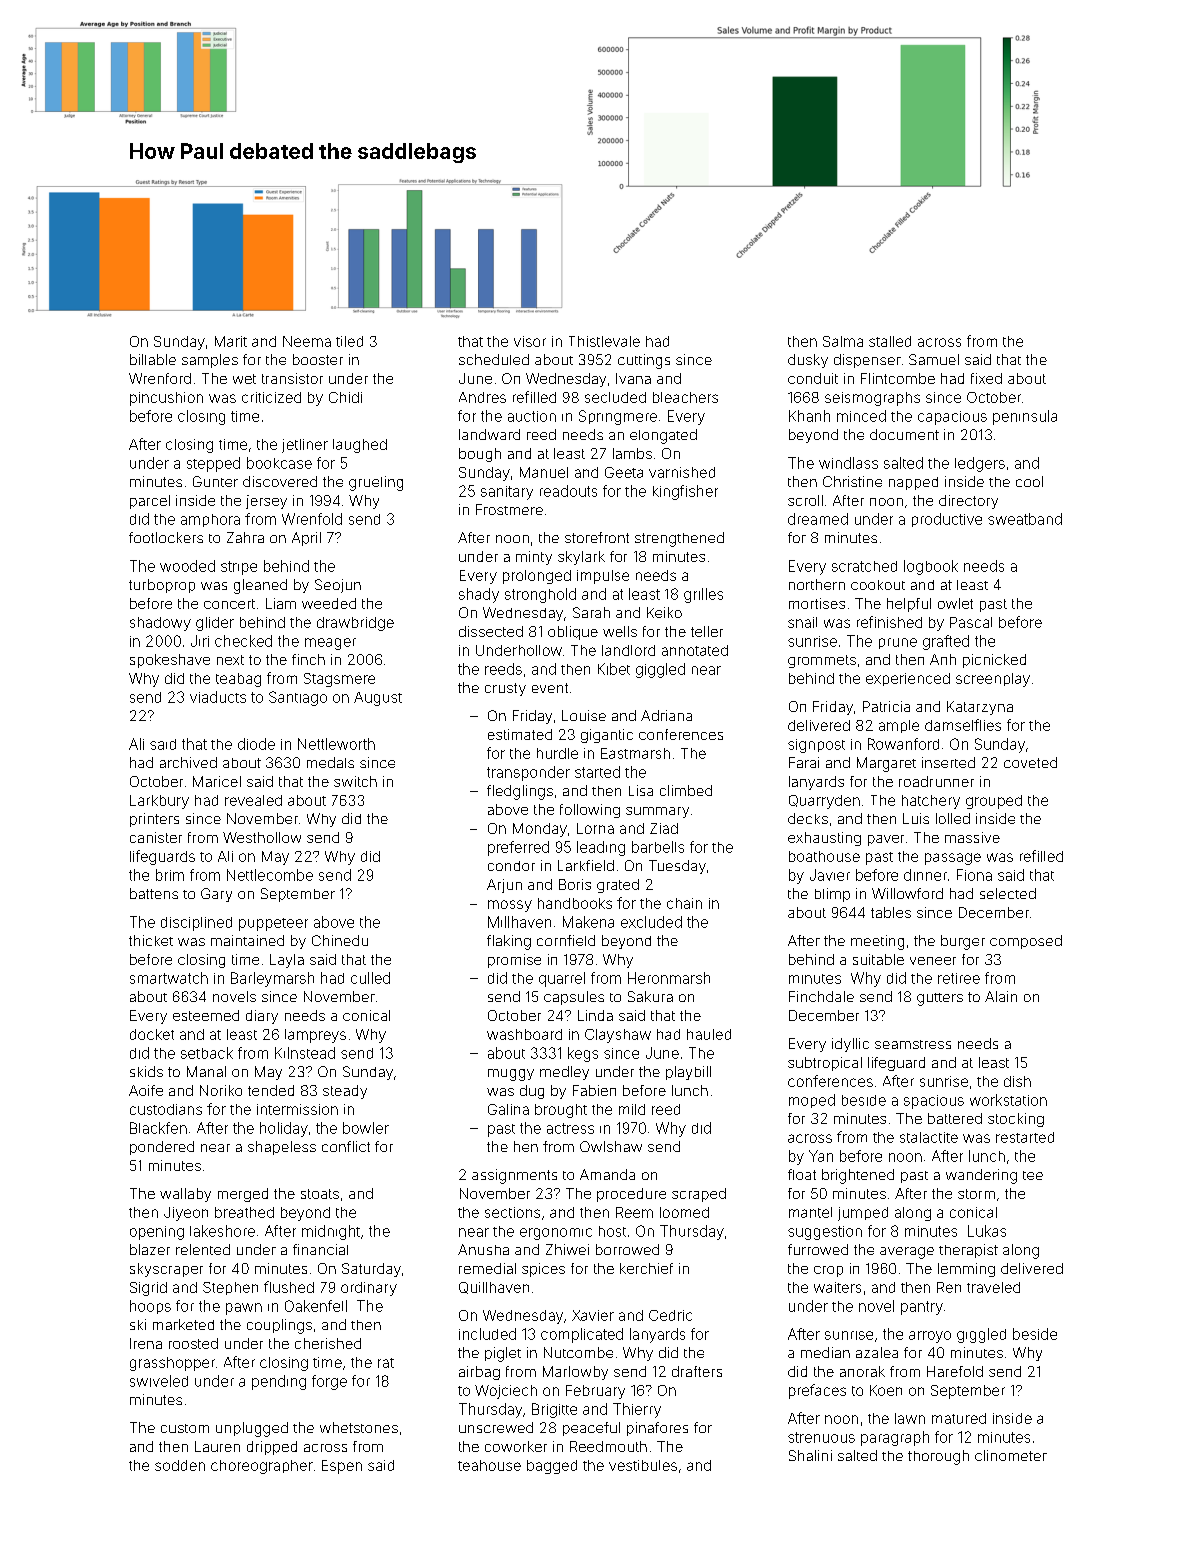 The width and height of the screenshot is (1193, 1544). What do you see at coordinates (491, 631) in the screenshot?
I see `dissected` at bounding box center [491, 631].
